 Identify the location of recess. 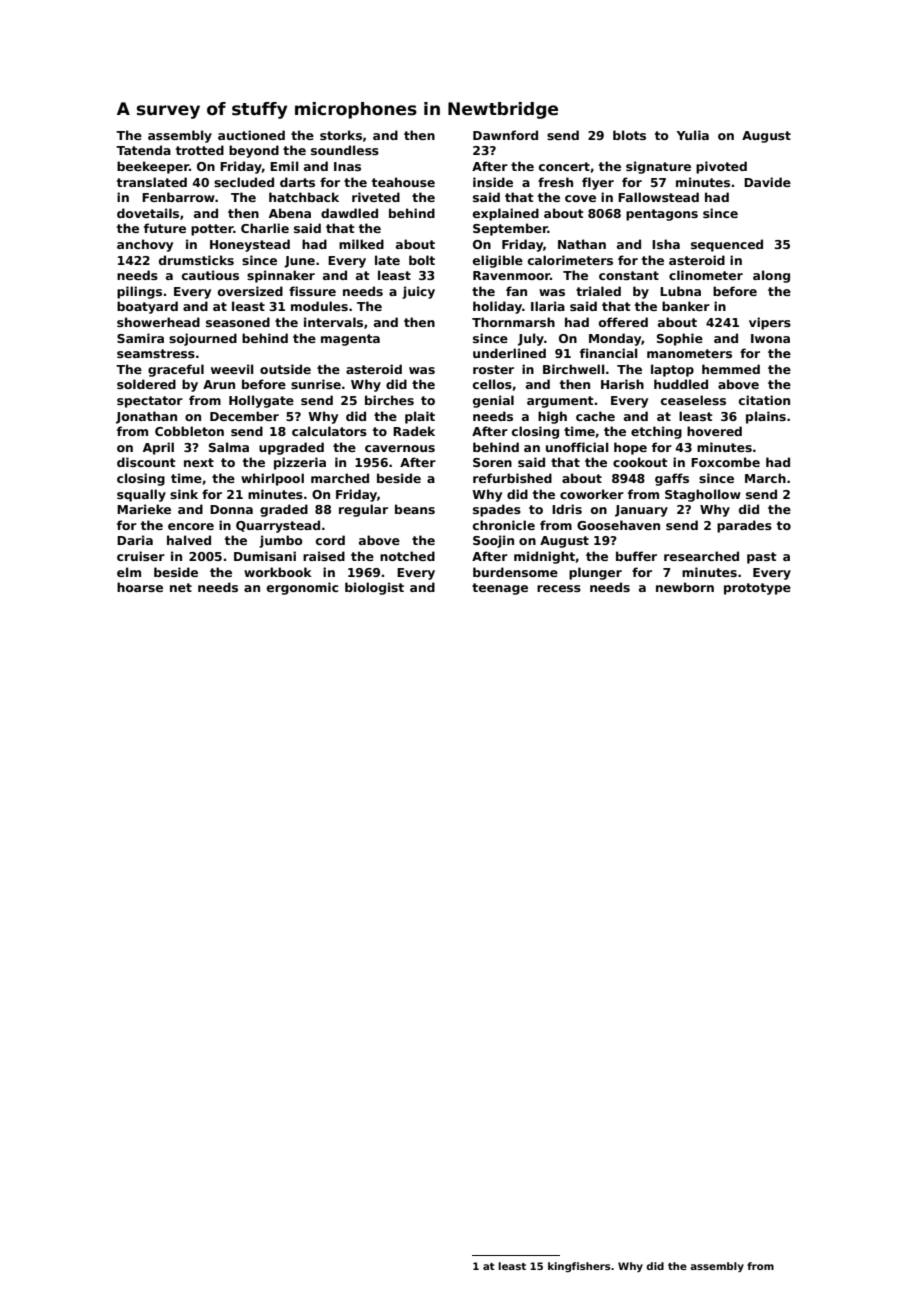
(559, 588).
